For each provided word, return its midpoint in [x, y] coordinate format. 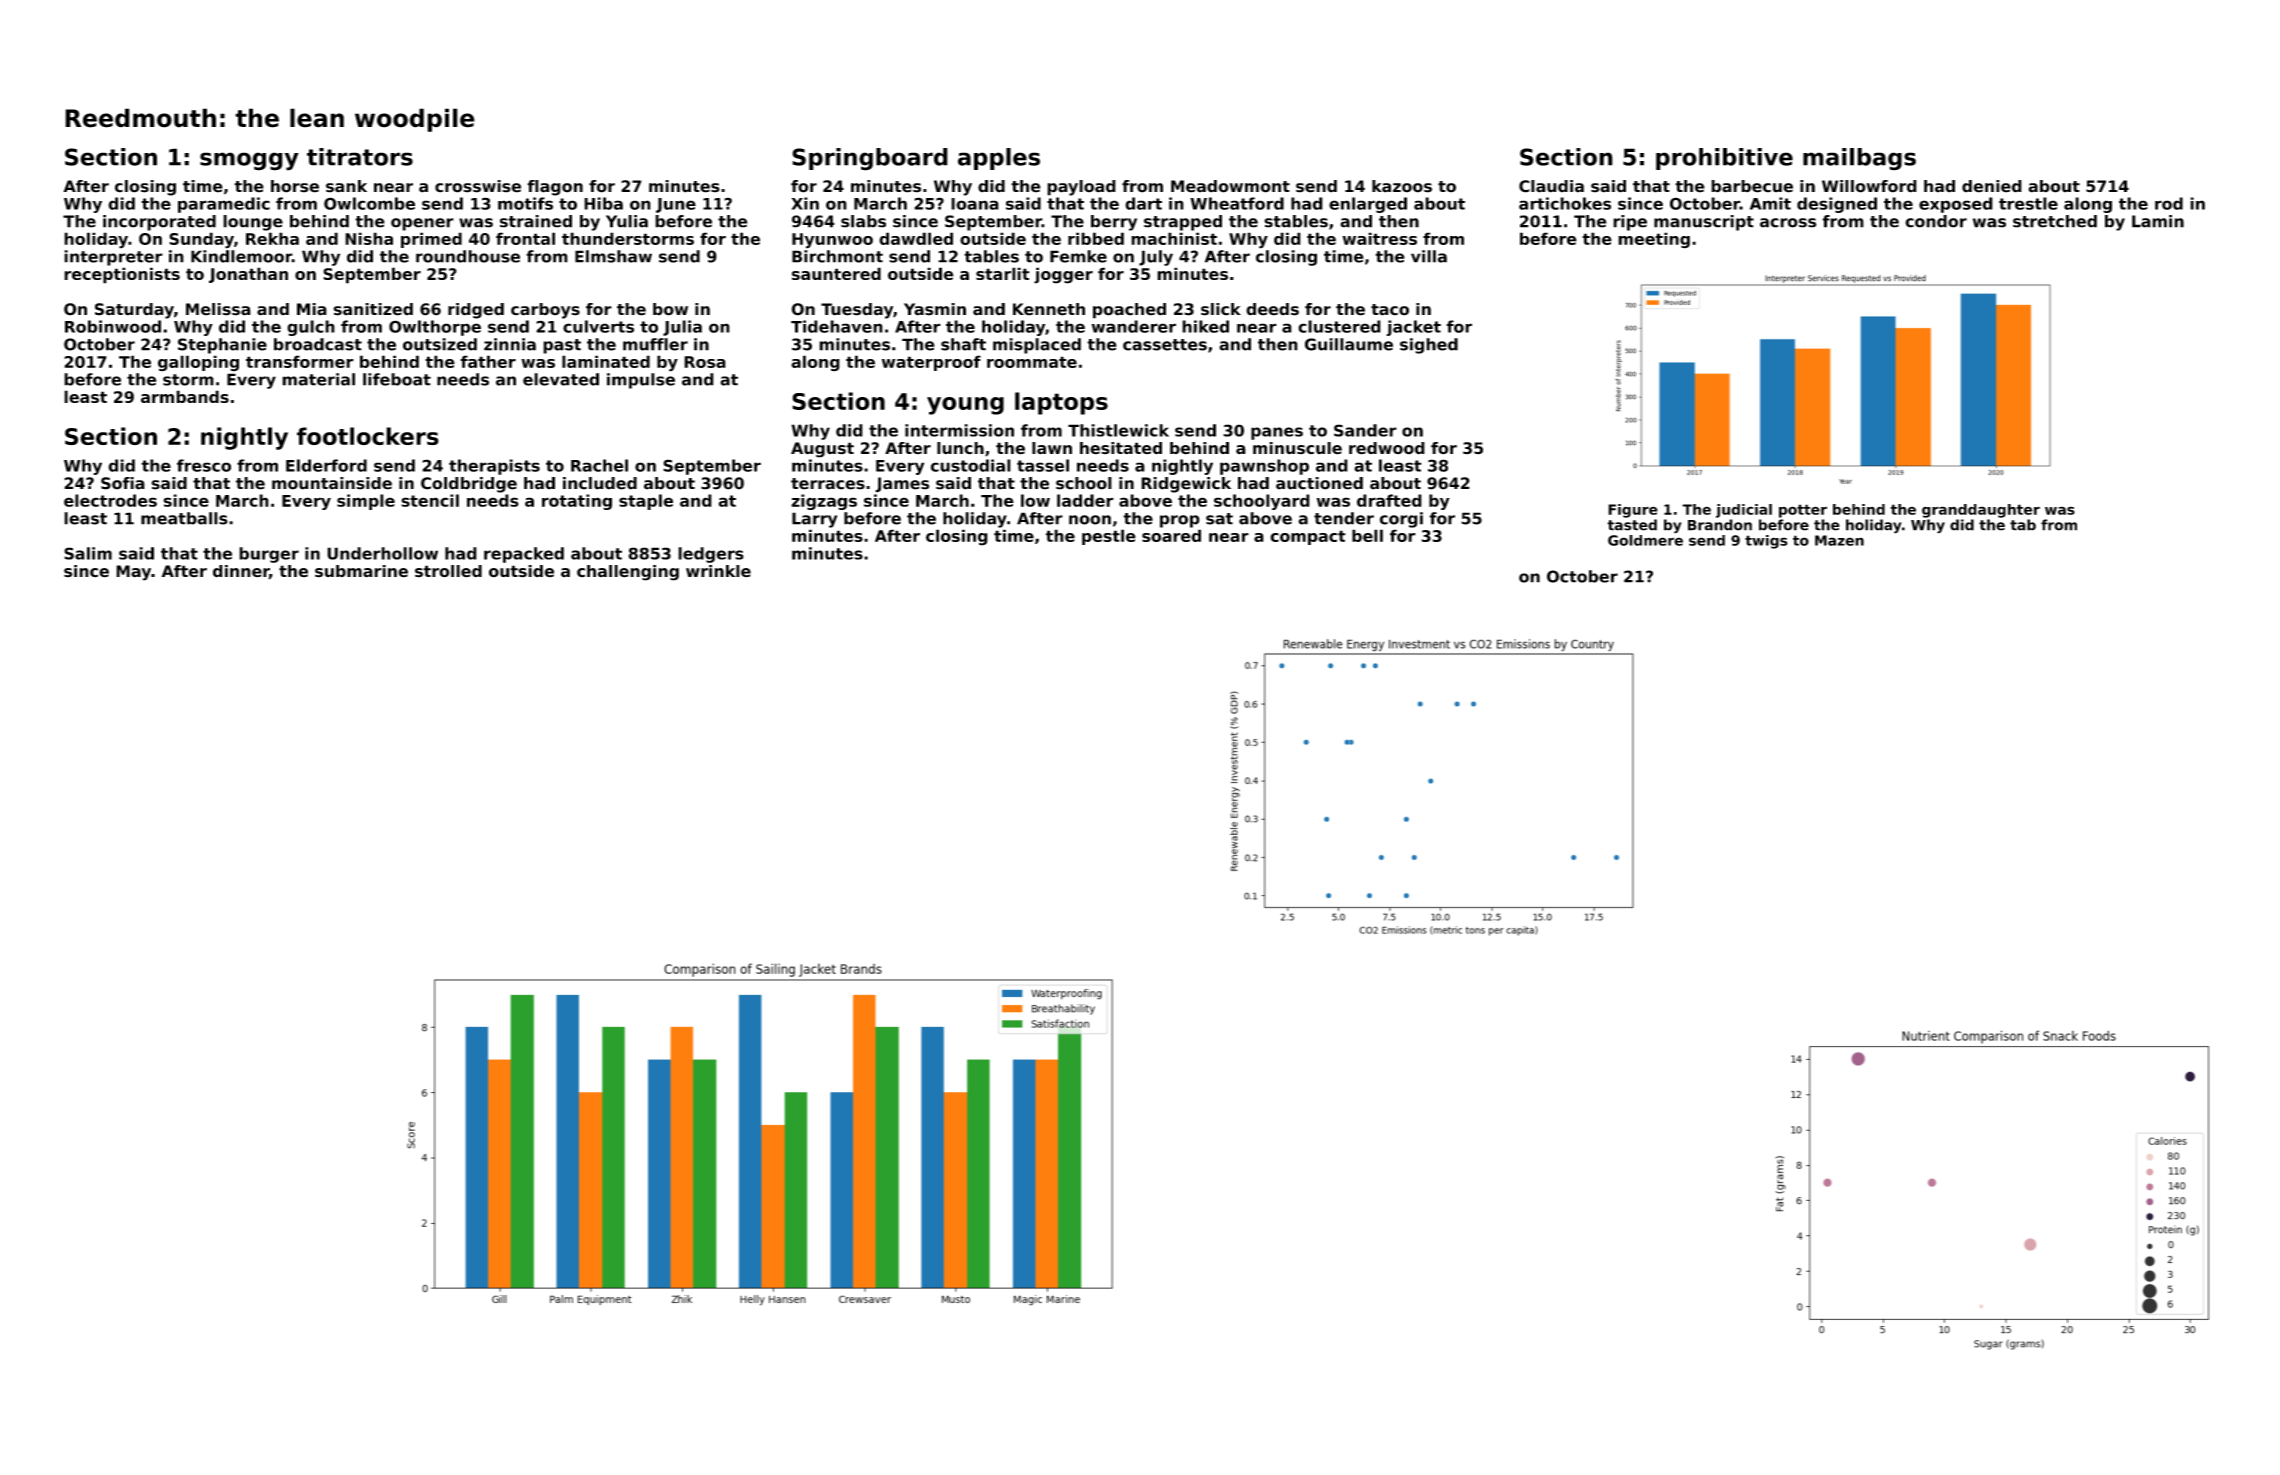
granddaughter [1981, 511]
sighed [1429, 346]
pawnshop [1264, 467]
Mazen [1839, 540]
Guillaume [1349, 344]
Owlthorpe [435, 328]
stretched [2055, 221]
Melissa [218, 309]
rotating [577, 502]
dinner [241, 572]
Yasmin [935, 309]
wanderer [1133, 326]
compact [1308, 537]
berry [1114, 223]
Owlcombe [369, 203]
